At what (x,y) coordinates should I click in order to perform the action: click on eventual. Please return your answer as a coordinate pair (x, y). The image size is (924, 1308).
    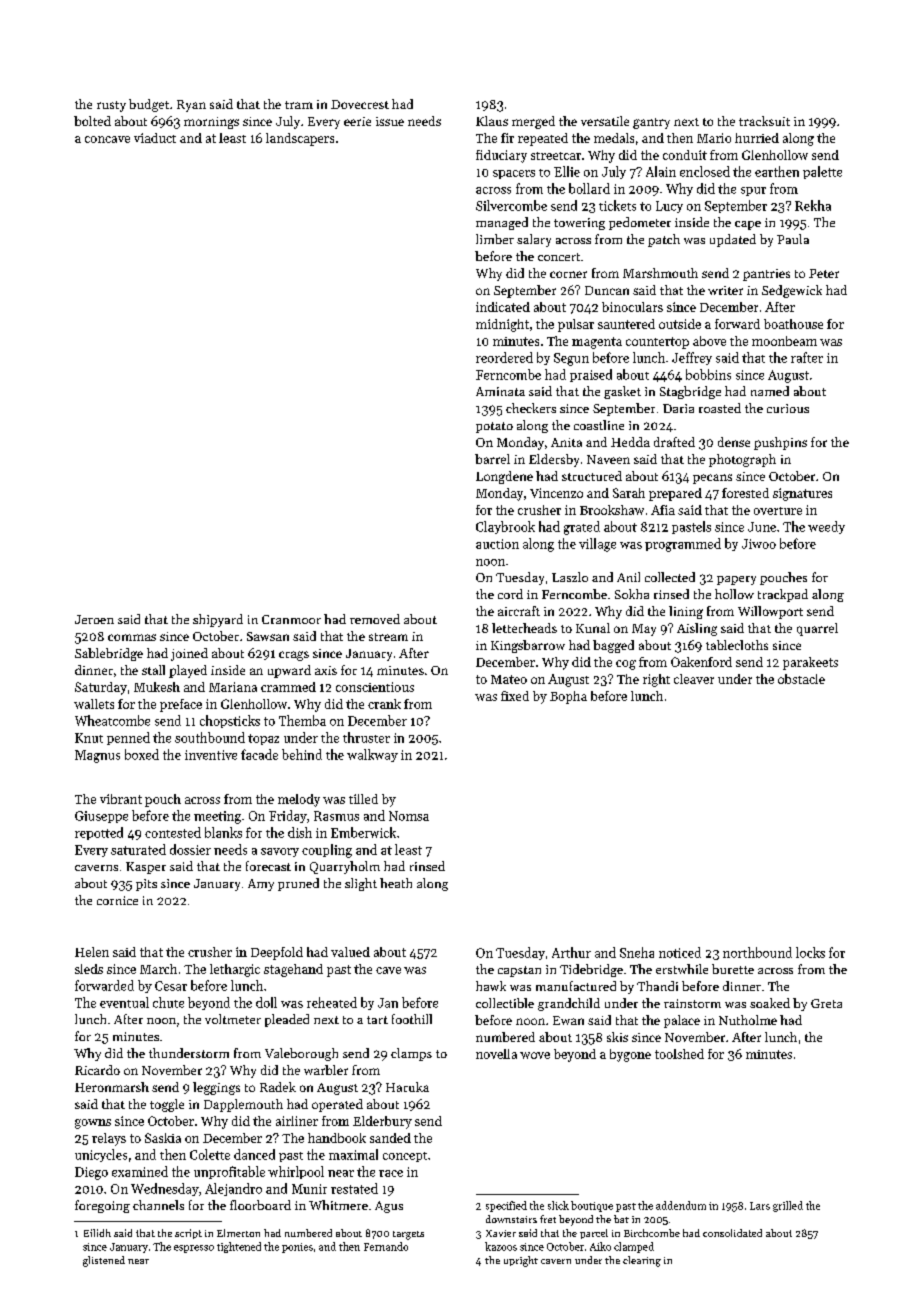
    Looking at the image, I should click on (124, 1002).
